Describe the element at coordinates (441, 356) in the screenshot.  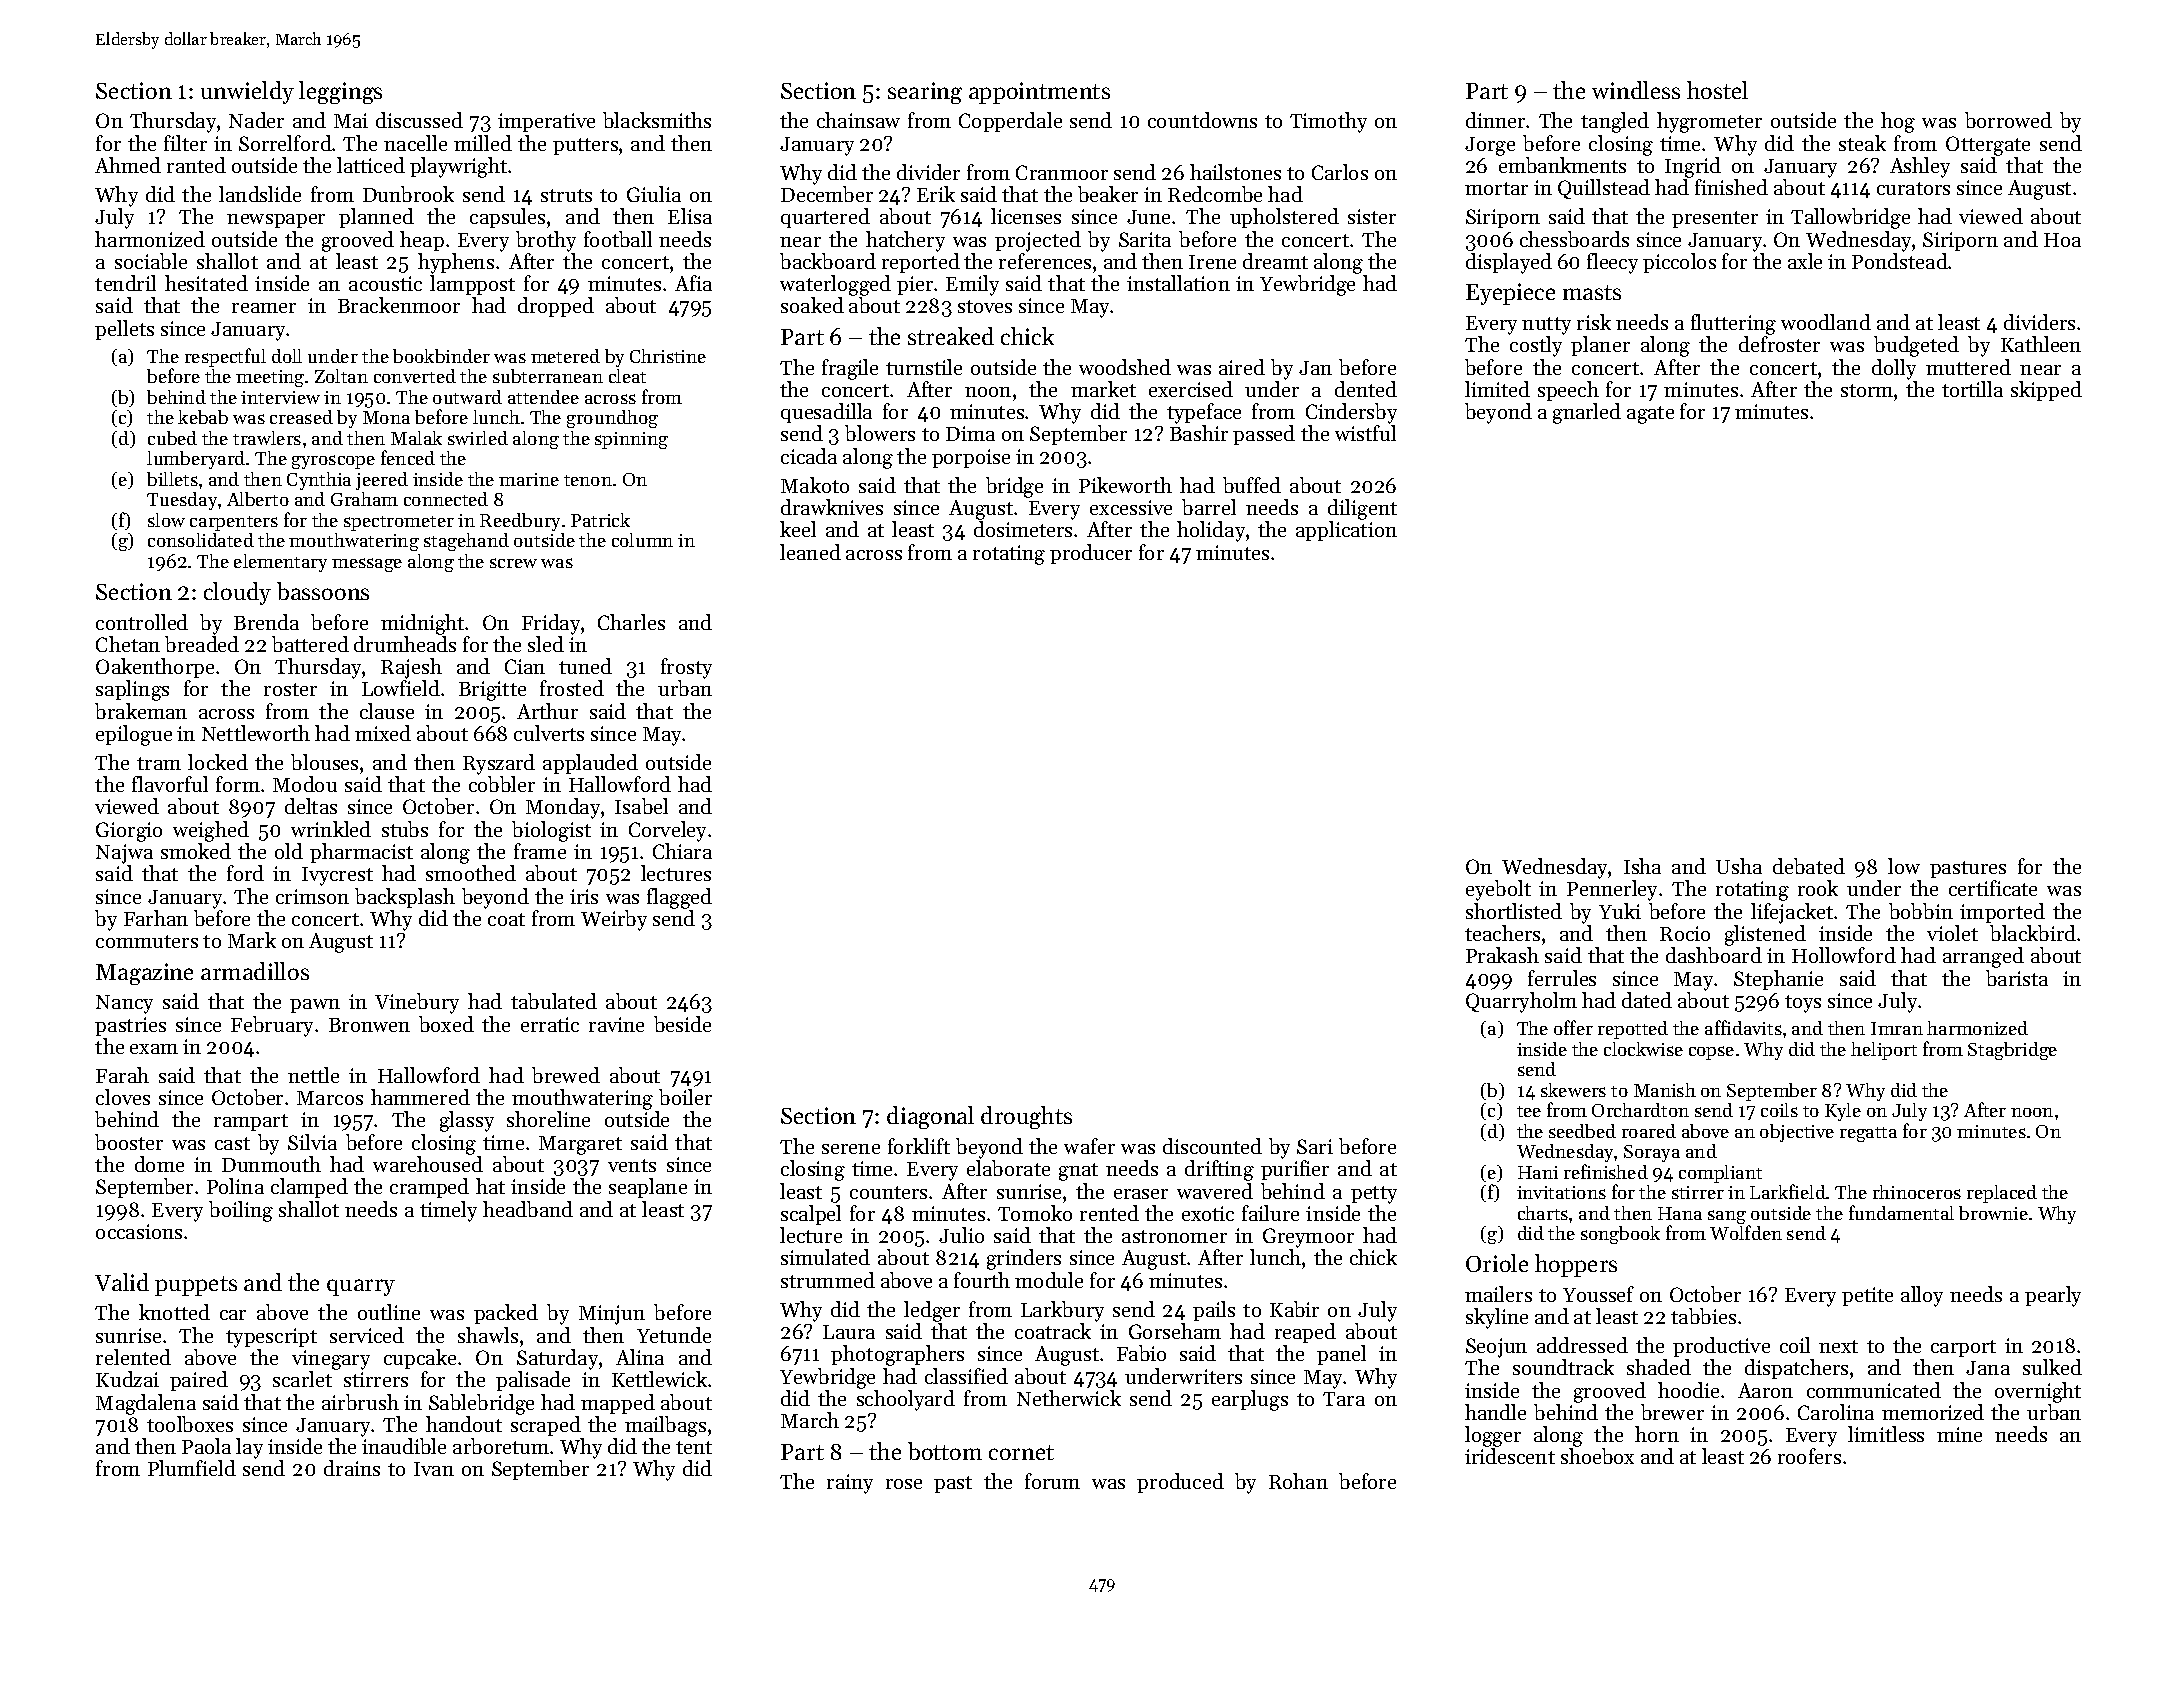
I see `bookbinder` at that location.
